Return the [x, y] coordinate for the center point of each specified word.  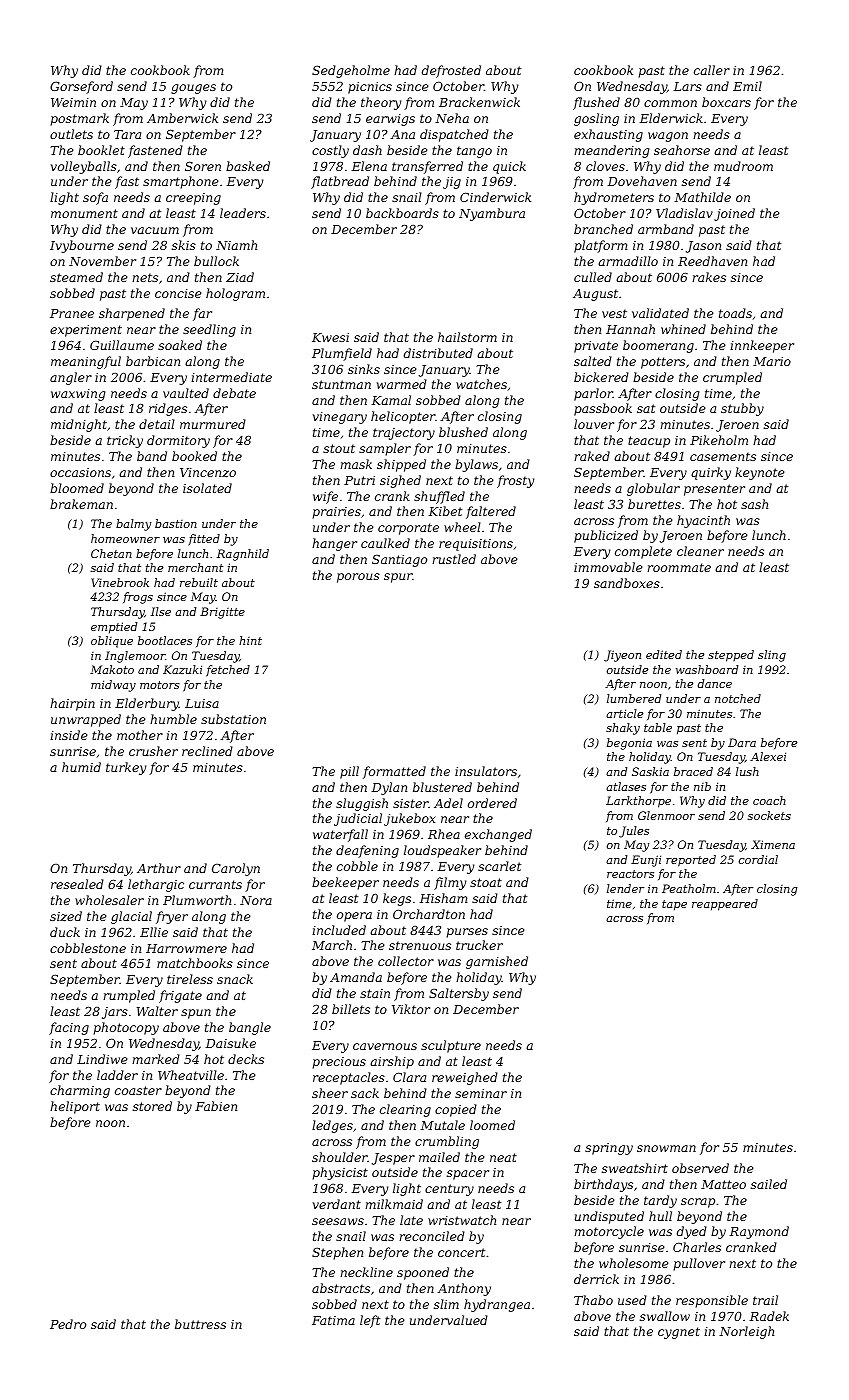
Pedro [68, 1324]
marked [156, 1059]
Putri [359, 480]
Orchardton [429, 914]
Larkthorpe [638, 802]
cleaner [700, 551]
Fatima [333, 1320]
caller [712, 70]
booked [194, 456]
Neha [452, 118]
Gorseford [81, 87]
